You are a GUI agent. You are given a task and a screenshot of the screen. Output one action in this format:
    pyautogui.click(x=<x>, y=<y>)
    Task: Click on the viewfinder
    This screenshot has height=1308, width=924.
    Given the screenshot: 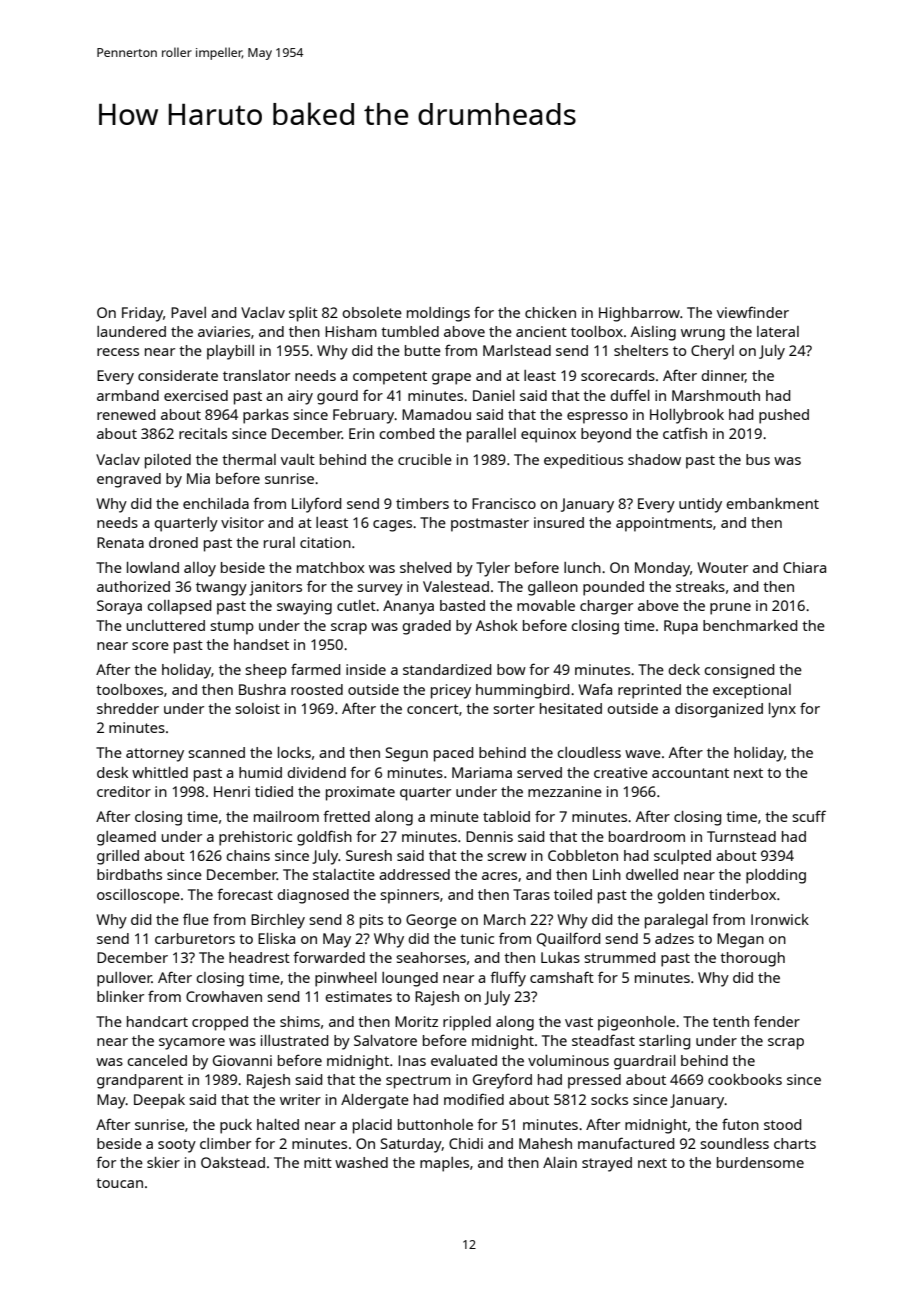 What is the action you would take?
    pyautogui.click(x=753, y=312)
